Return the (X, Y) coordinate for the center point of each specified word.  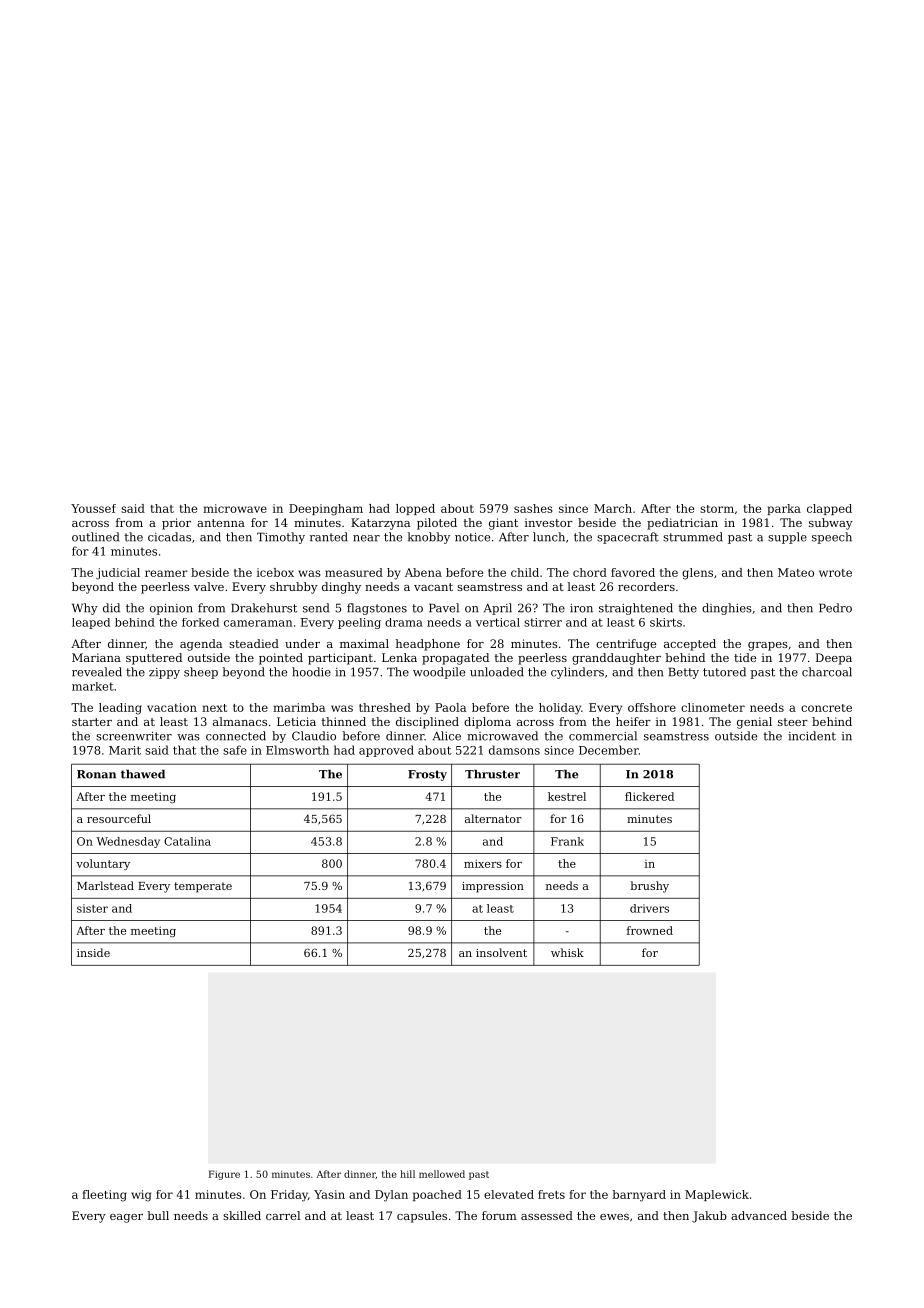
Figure (224, 1175)
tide (745, 657)
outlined (95, 537)
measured (354, 572)
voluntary (103, 864)
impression (493, 887)
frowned (650, 930)
